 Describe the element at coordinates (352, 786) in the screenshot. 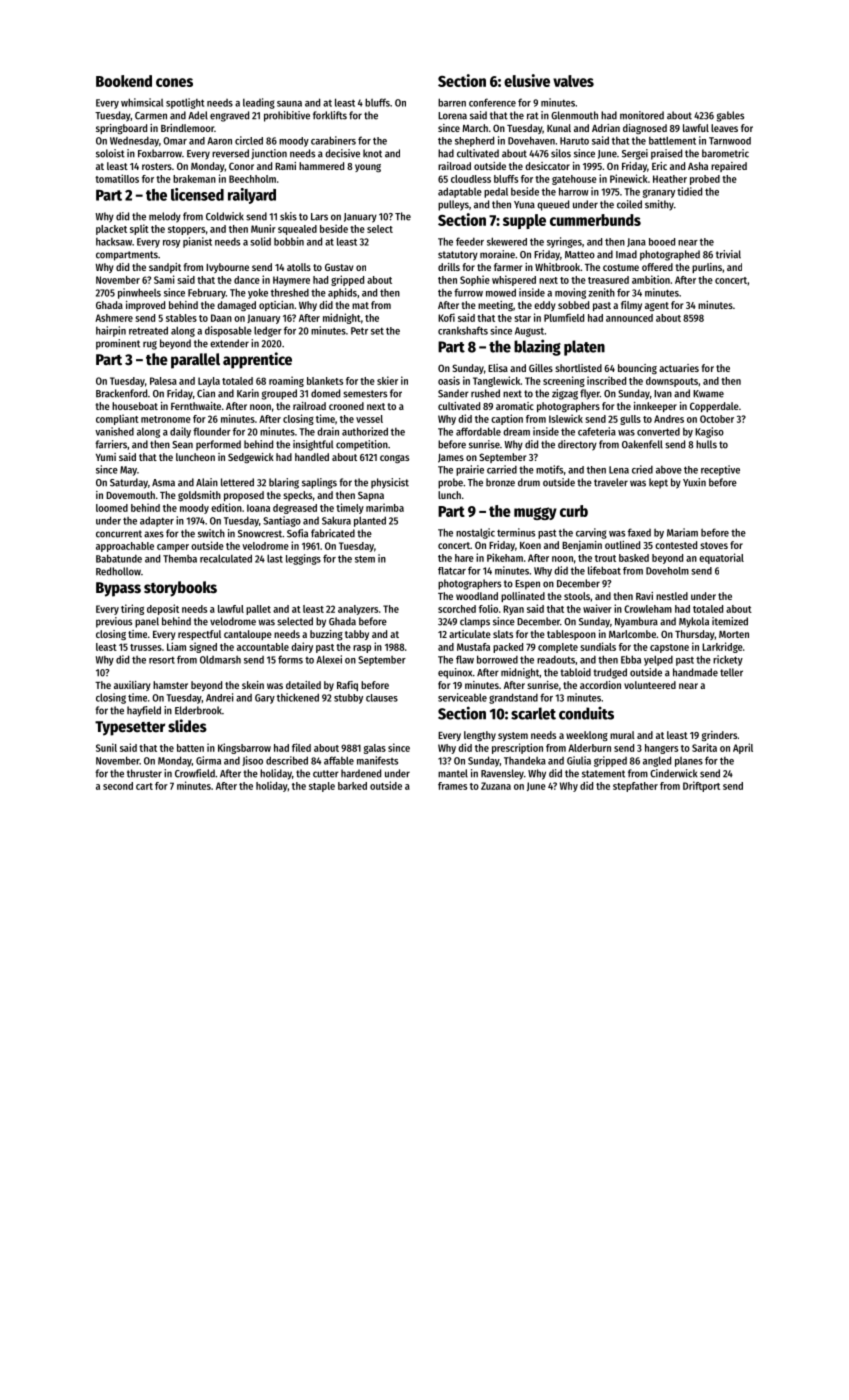

I see `barked` at that location.
